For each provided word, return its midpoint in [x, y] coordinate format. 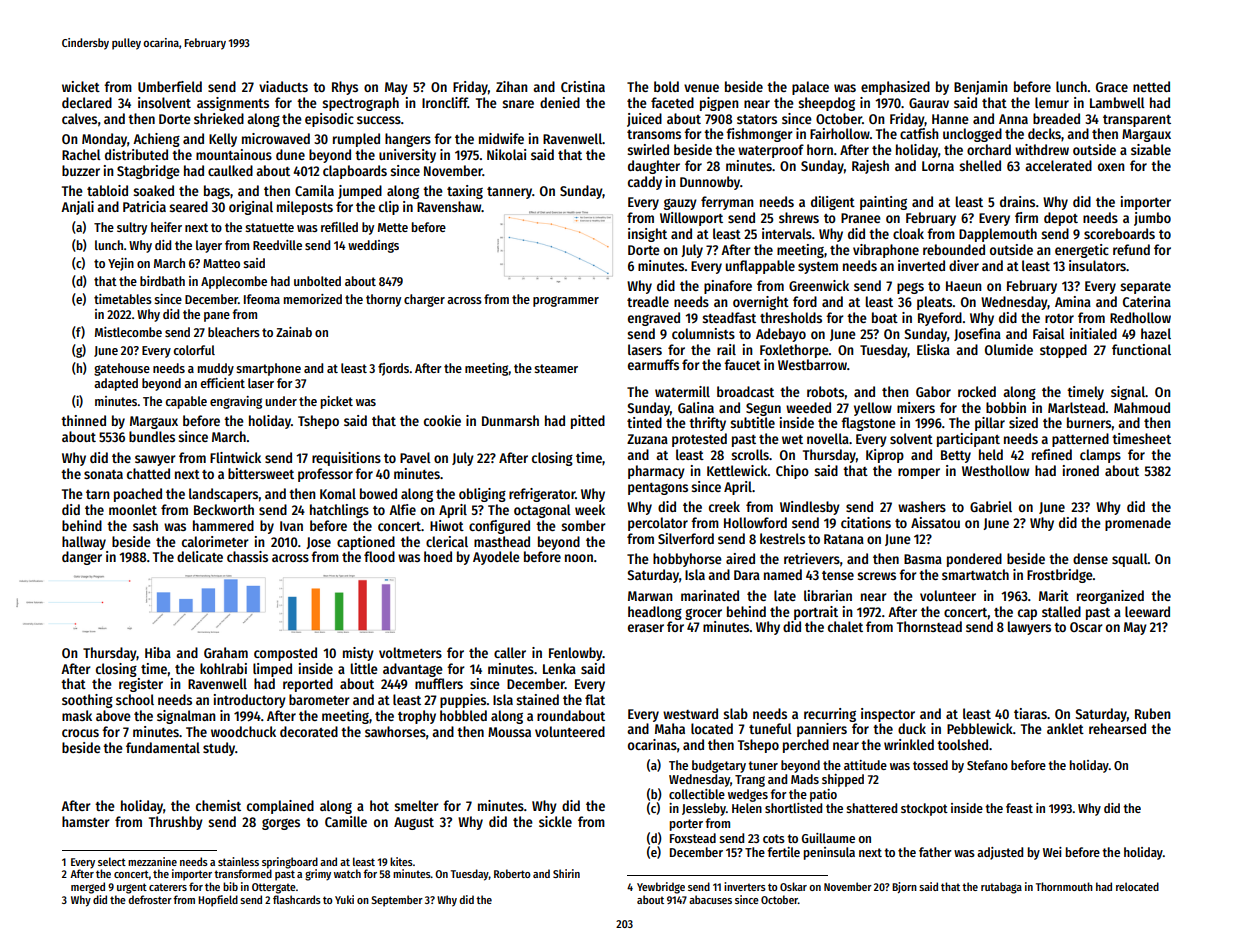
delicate [200, 556]
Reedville [277, 245]
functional [1141, 349]
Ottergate [274, 888]
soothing [87, 701]
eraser [646, 628]
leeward [1147, 611]
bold [666, 86]
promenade [1138, 524]
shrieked [219, 118]
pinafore [728, 287]
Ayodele [496, 558]
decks [1044, 133]
